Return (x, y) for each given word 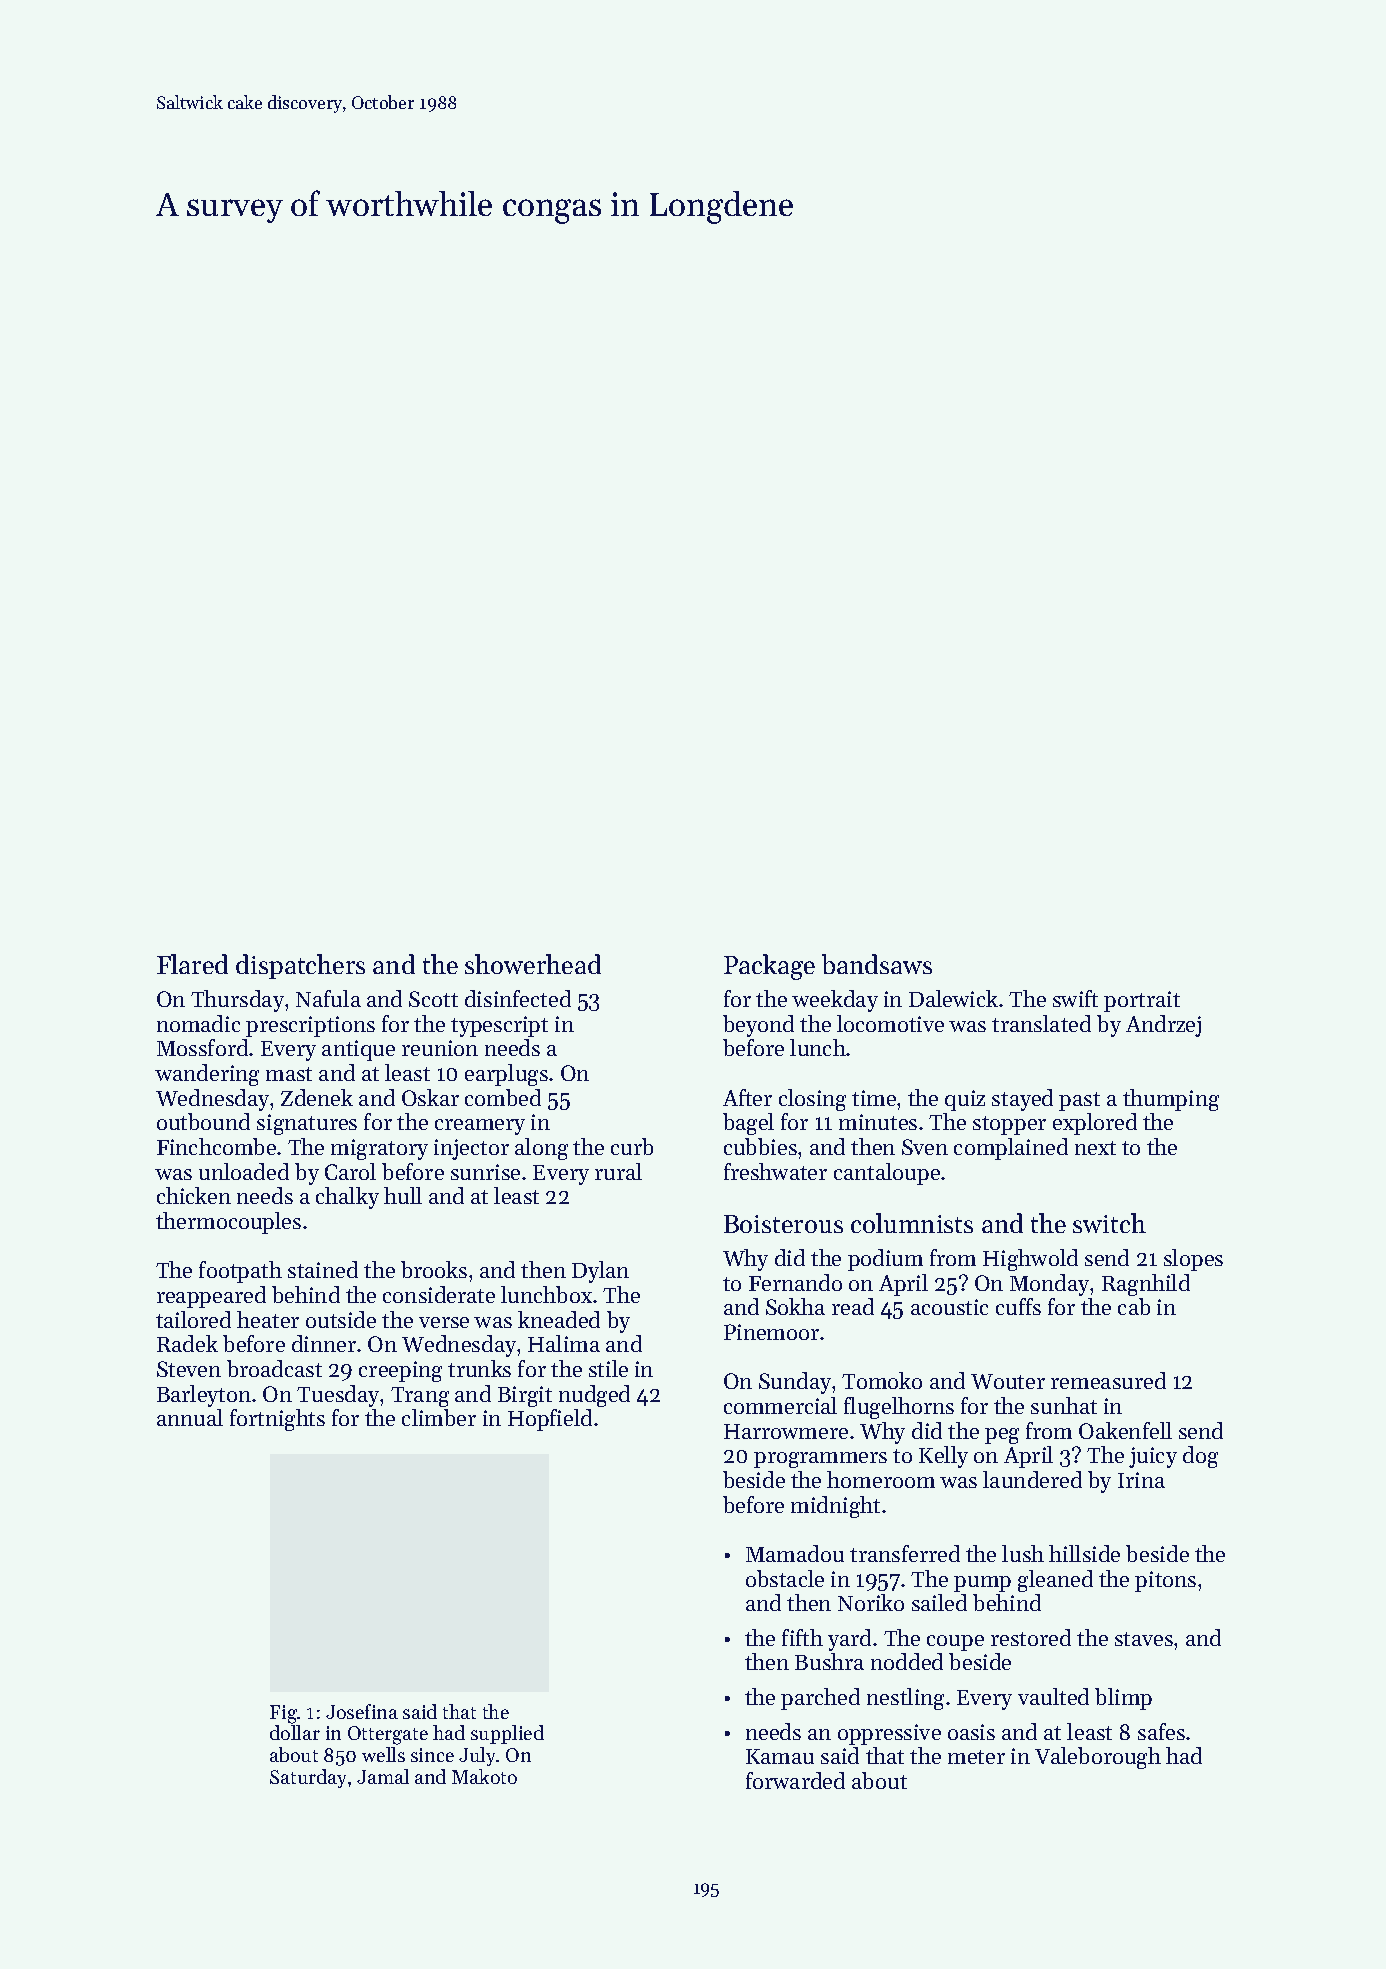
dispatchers (300, 966)
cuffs (1018, 1306)
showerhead (533, 964)
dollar (295, 1732)
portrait (1142, 1001)
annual (190, 1417)
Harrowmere (786, 1431)
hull (403, 1195)
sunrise (485, 1172)
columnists (912, 1223)
